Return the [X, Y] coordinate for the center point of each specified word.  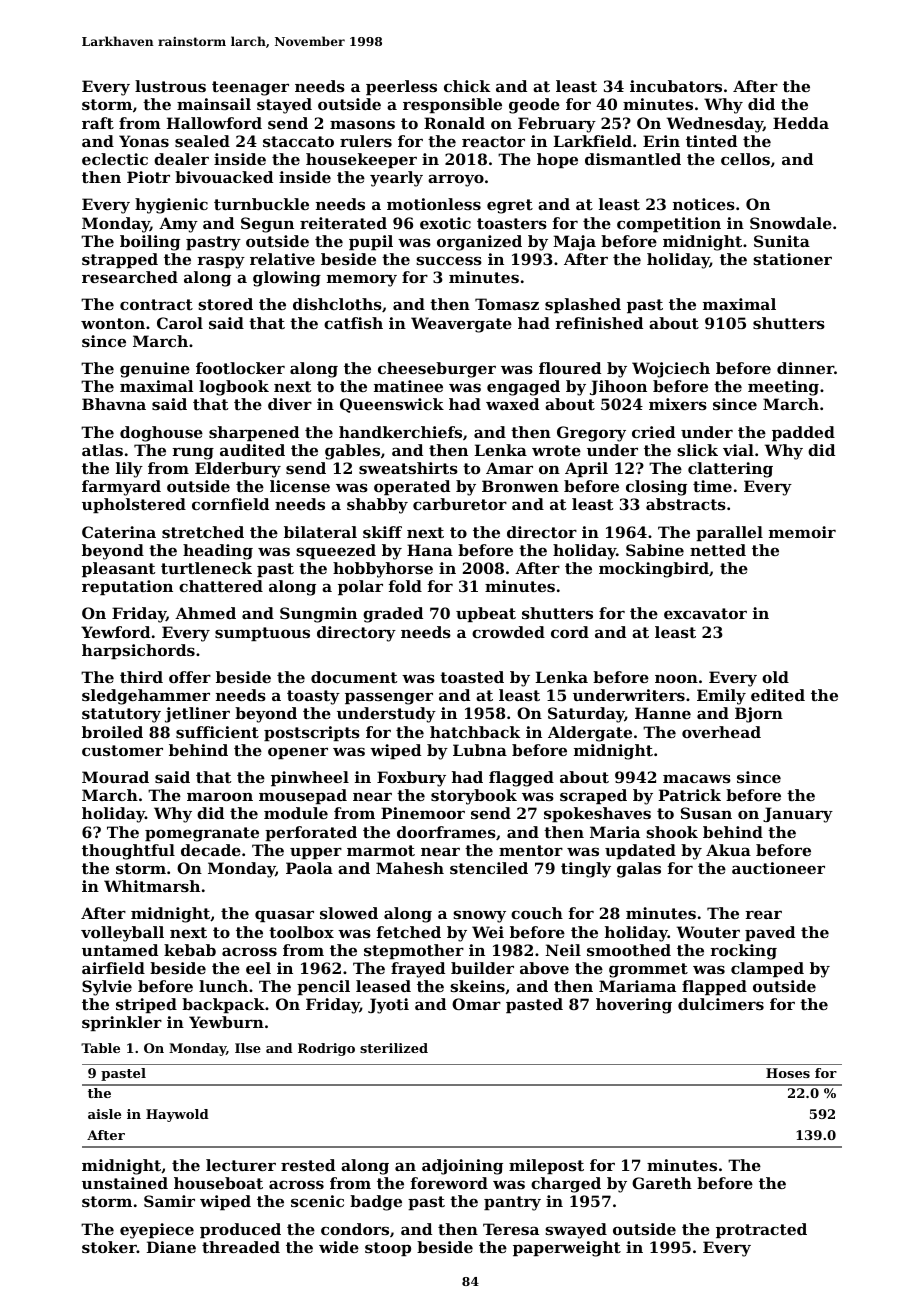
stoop [388, 1249]
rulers [366, 141]
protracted [761, 1230]
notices [704, 204]
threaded [241, 1247]
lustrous [170, 86]
